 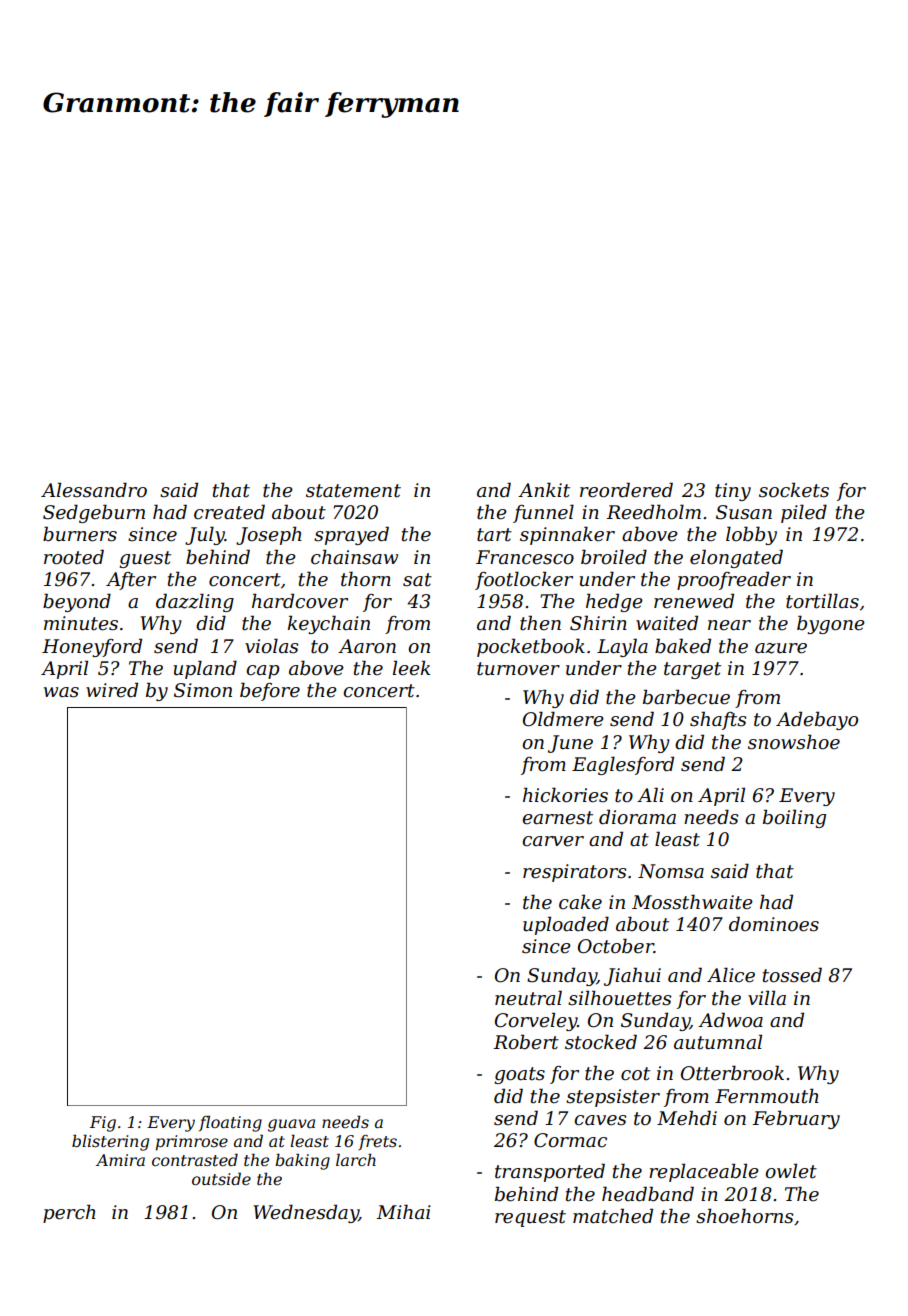 What do you see at coordinates (565, 795) in the image?
I see `hickories` at bounding box center [565, 795].
